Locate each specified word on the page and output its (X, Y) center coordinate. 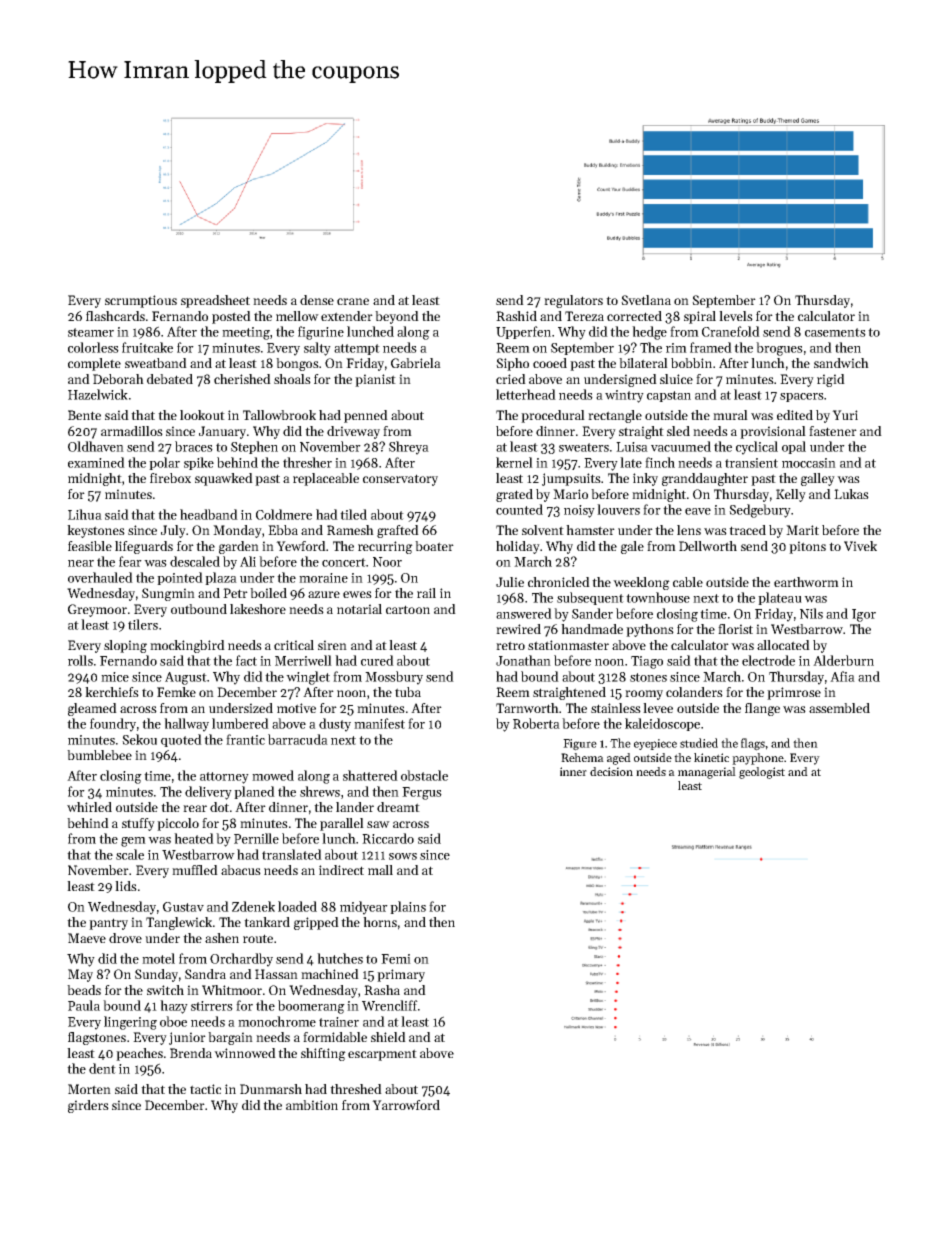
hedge (649, 333)
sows (403, 856)
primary (401, 975)
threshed (356, 1089)
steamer (91, 332)
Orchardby (241, 960)
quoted (181, 740)
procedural (553, 416)
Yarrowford (406, 1105)
